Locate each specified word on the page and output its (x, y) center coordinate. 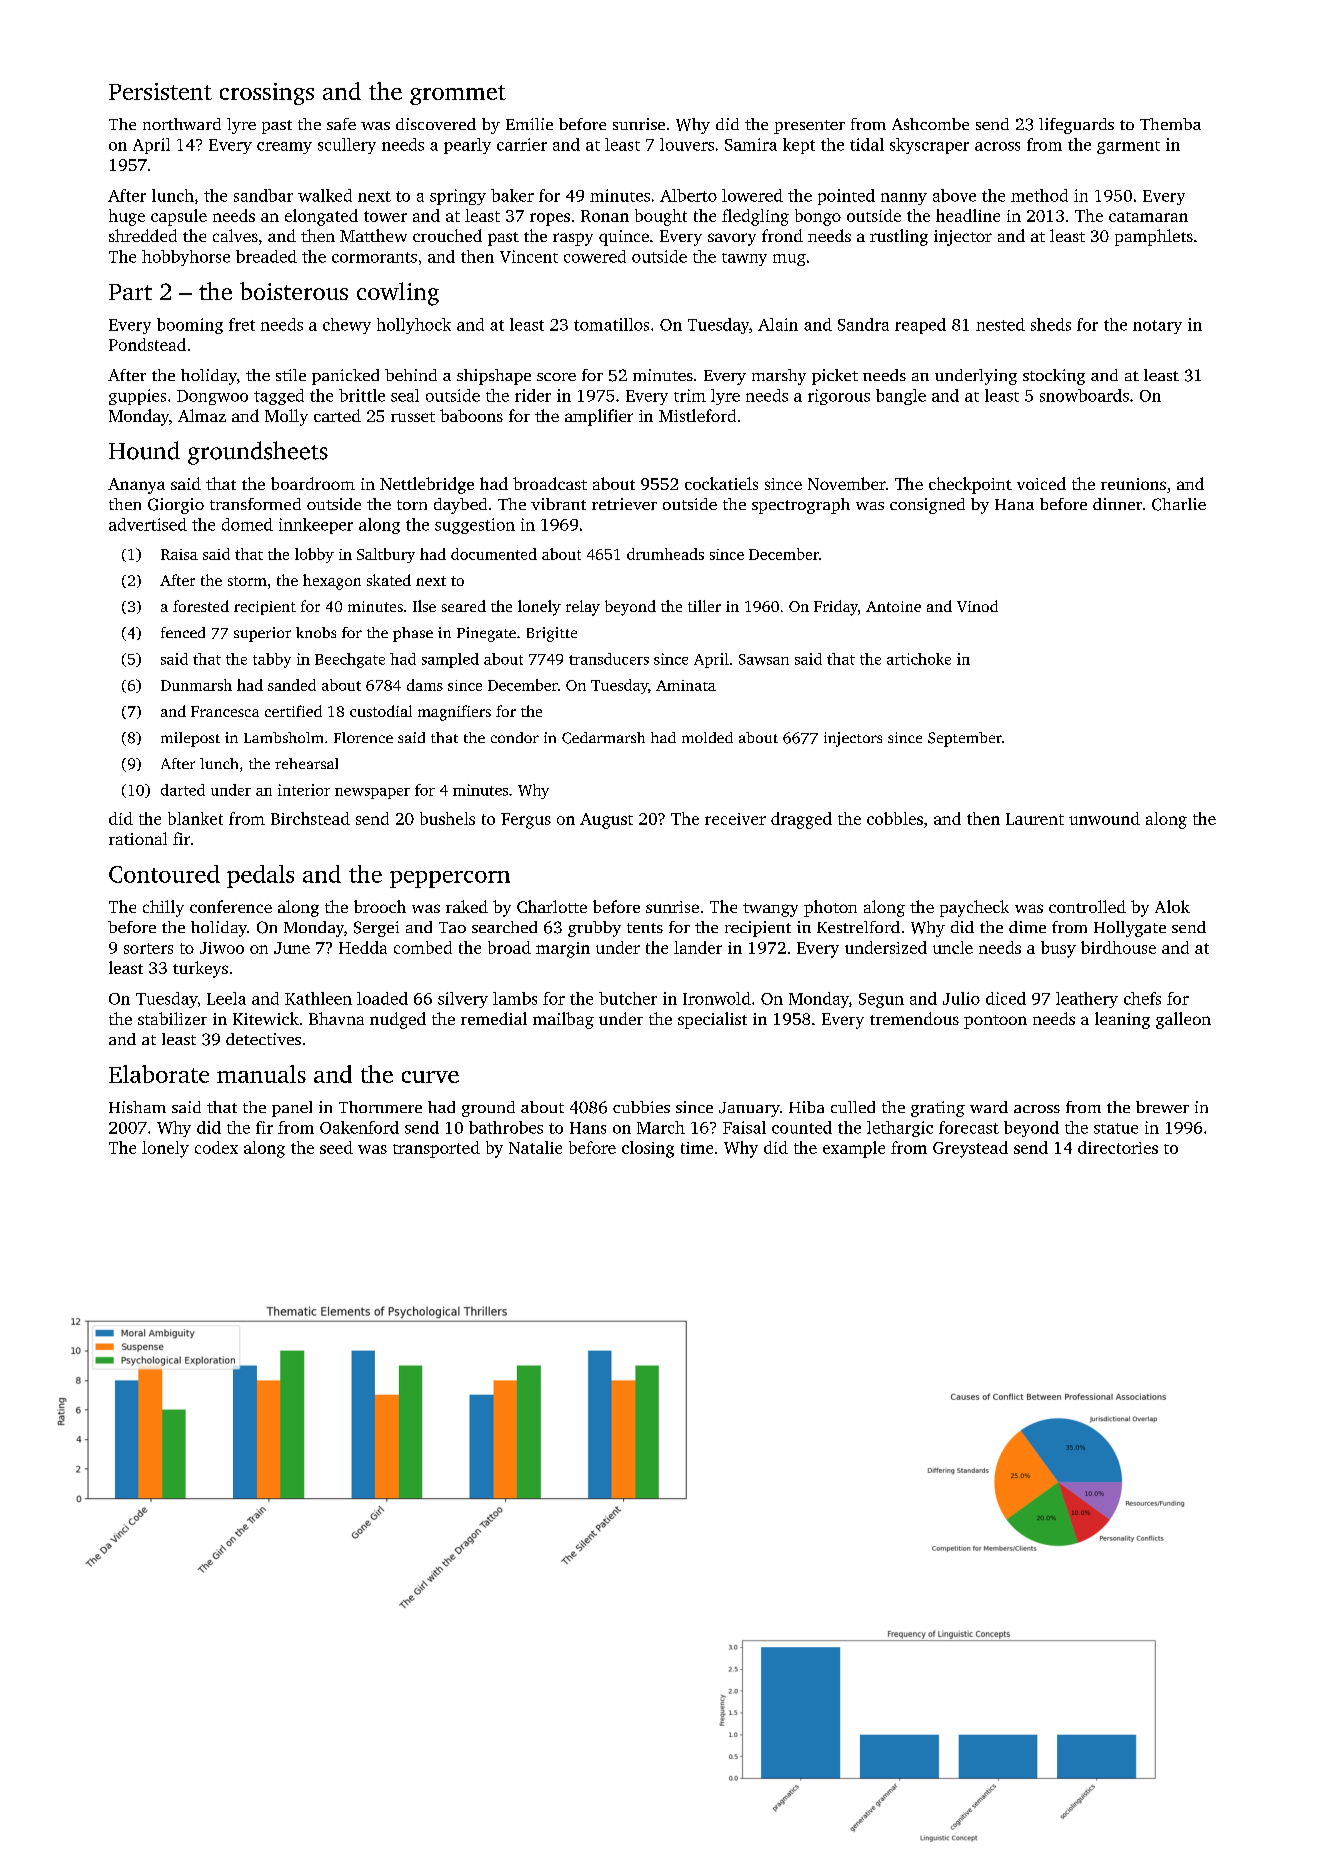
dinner (1117, 504)
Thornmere (380, 1107)
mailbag (563, 1020)
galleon (1183, 1020)
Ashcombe (930, 124)
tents (645, 928)
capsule (179, 217)
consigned (927, 506)
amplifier (599, 417)
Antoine (893, 606)
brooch (380, 906)
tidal (867, 144)
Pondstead (147, 344)
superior (262, 634)
